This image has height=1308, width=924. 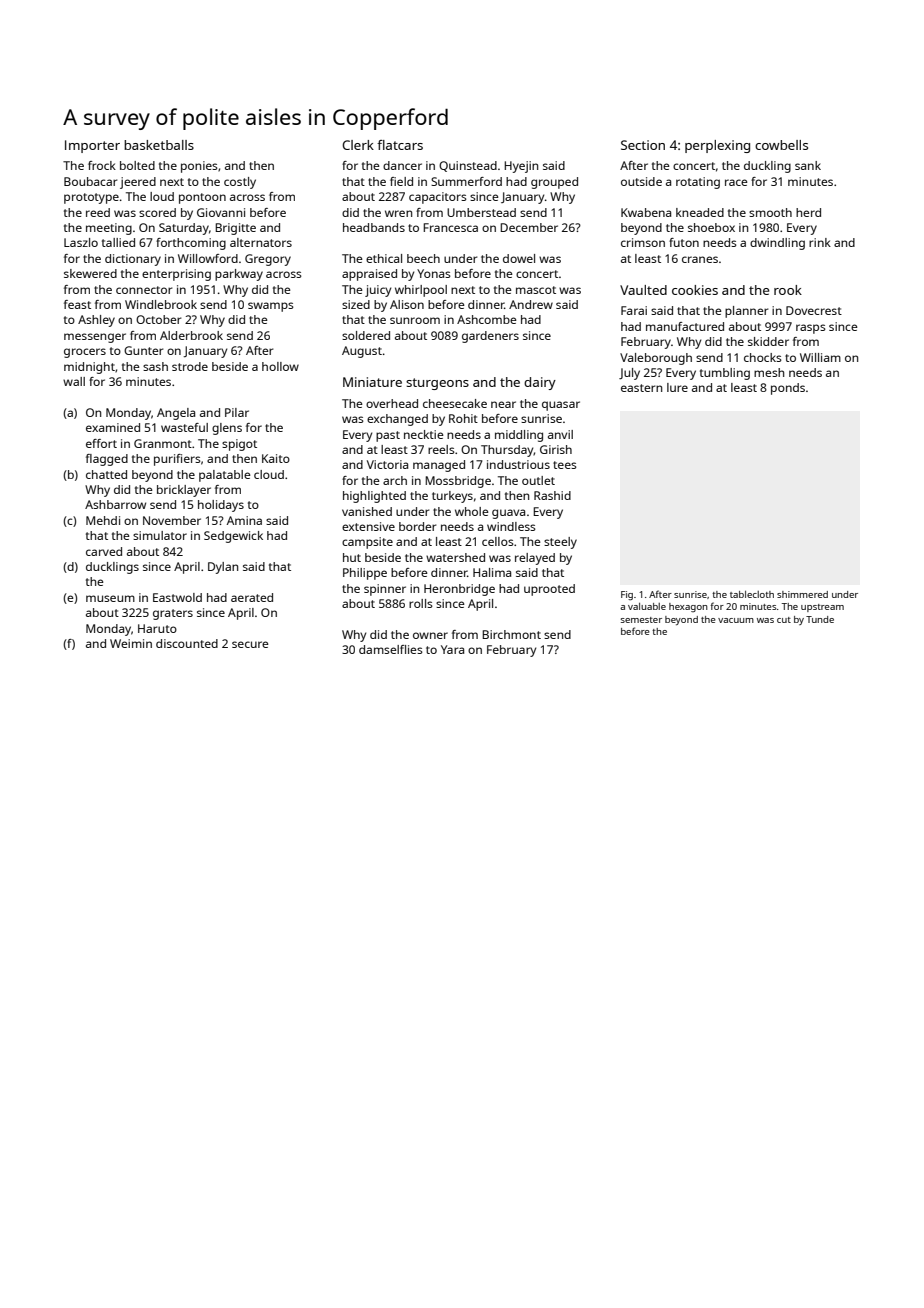 I want to click on perplexing, so click(x=717, y=146).
